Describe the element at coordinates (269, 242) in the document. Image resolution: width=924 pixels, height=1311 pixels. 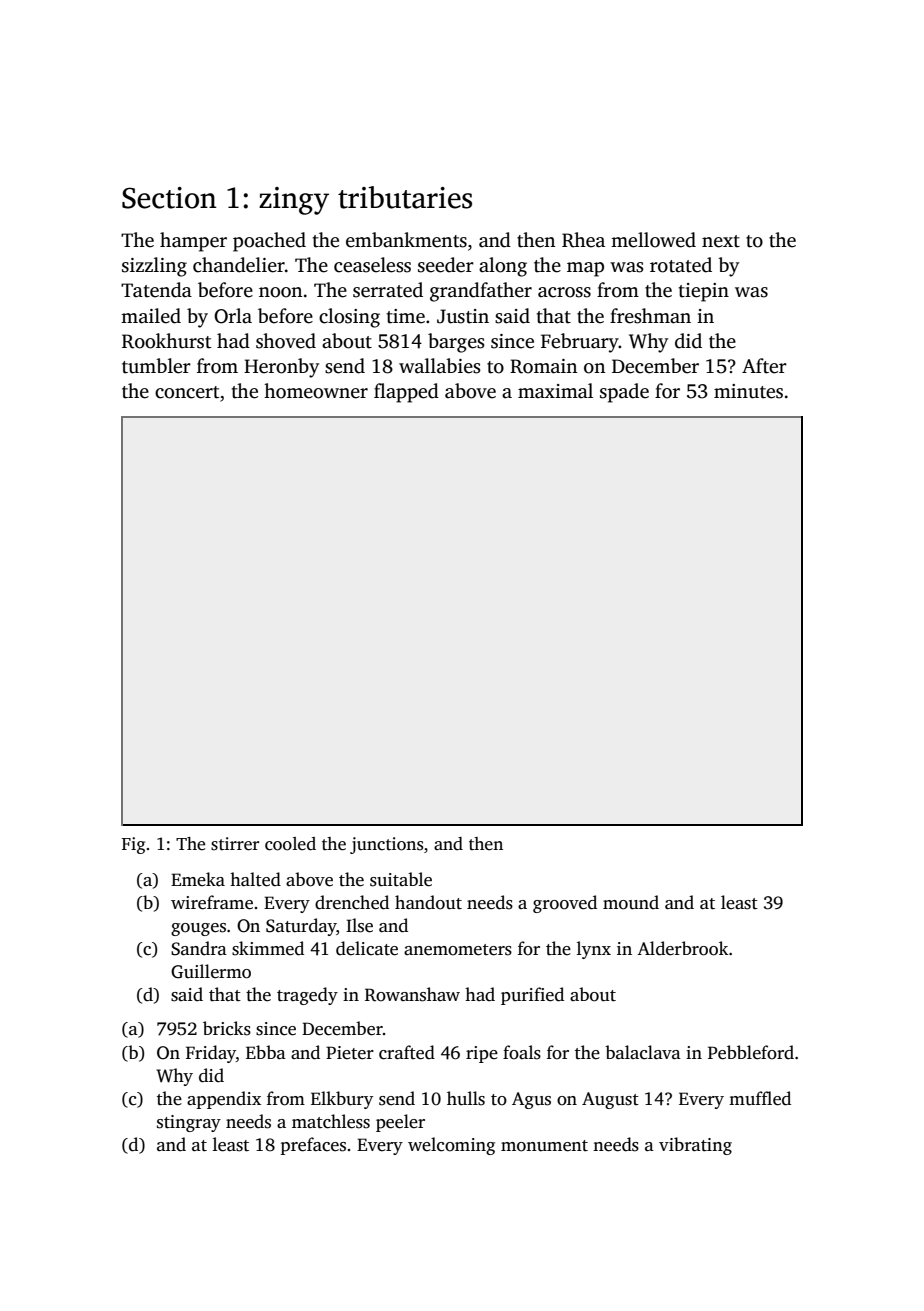
I see `poached` at that location.
